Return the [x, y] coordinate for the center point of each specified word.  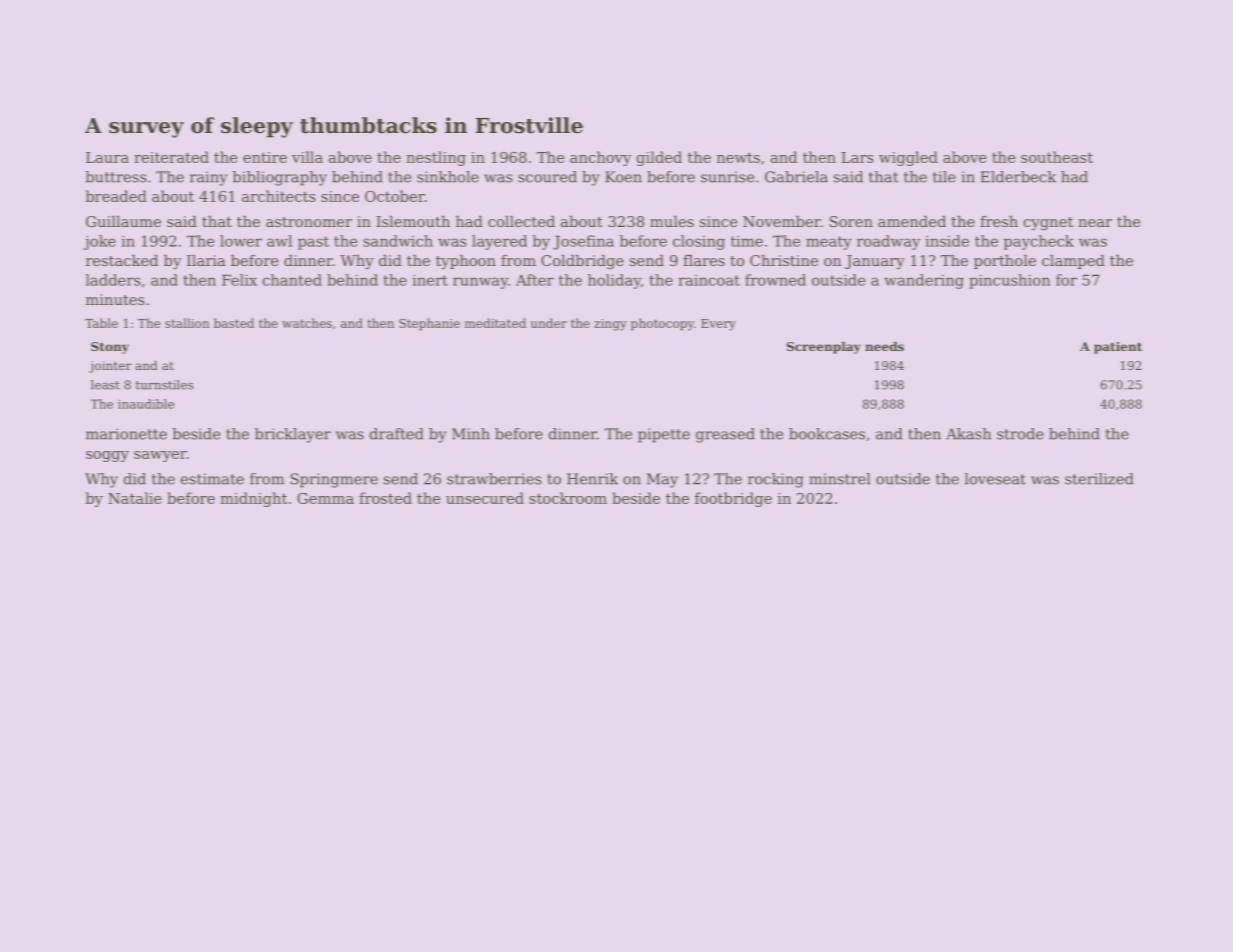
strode [1020, 434]
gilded [659, 158]
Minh [471, 434]
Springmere [334, 480]
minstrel [840, 479]
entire [265, 157]
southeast [1057, 157]
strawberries [494, 479]
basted [234, 323]
